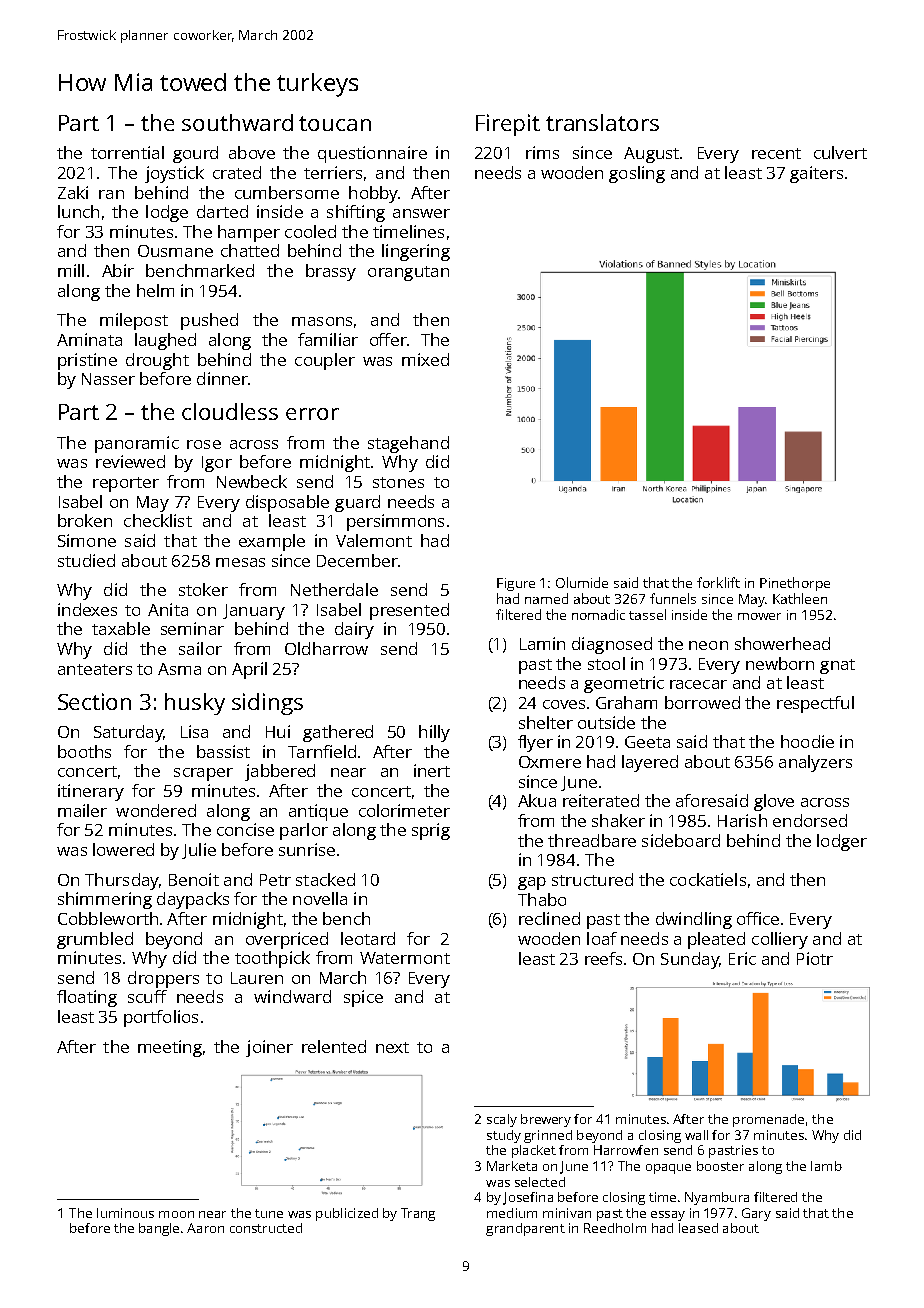  I want to click on Figure, so click(516, 584).
